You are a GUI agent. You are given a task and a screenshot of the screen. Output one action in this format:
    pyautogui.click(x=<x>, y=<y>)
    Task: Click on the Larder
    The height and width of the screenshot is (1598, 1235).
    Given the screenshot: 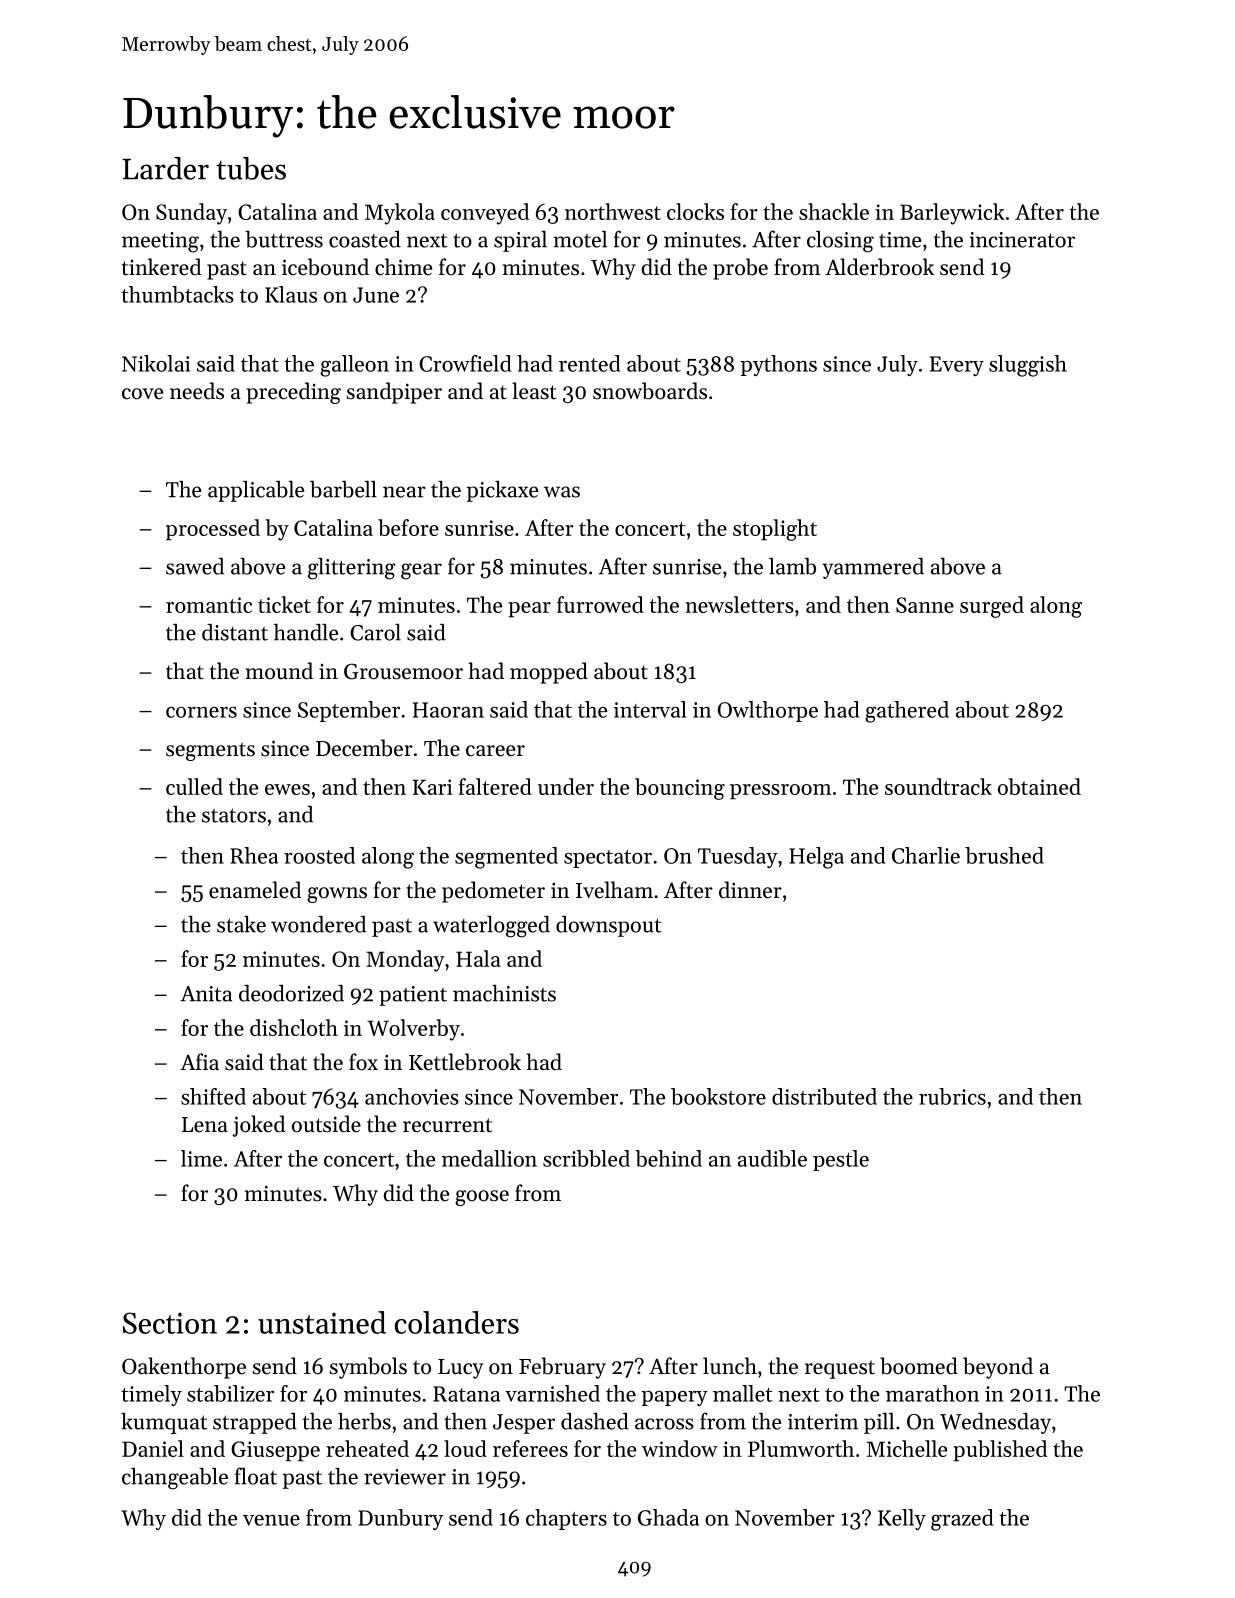 What is the action you would take?
    pyautogui.click(x=165, y=168)
